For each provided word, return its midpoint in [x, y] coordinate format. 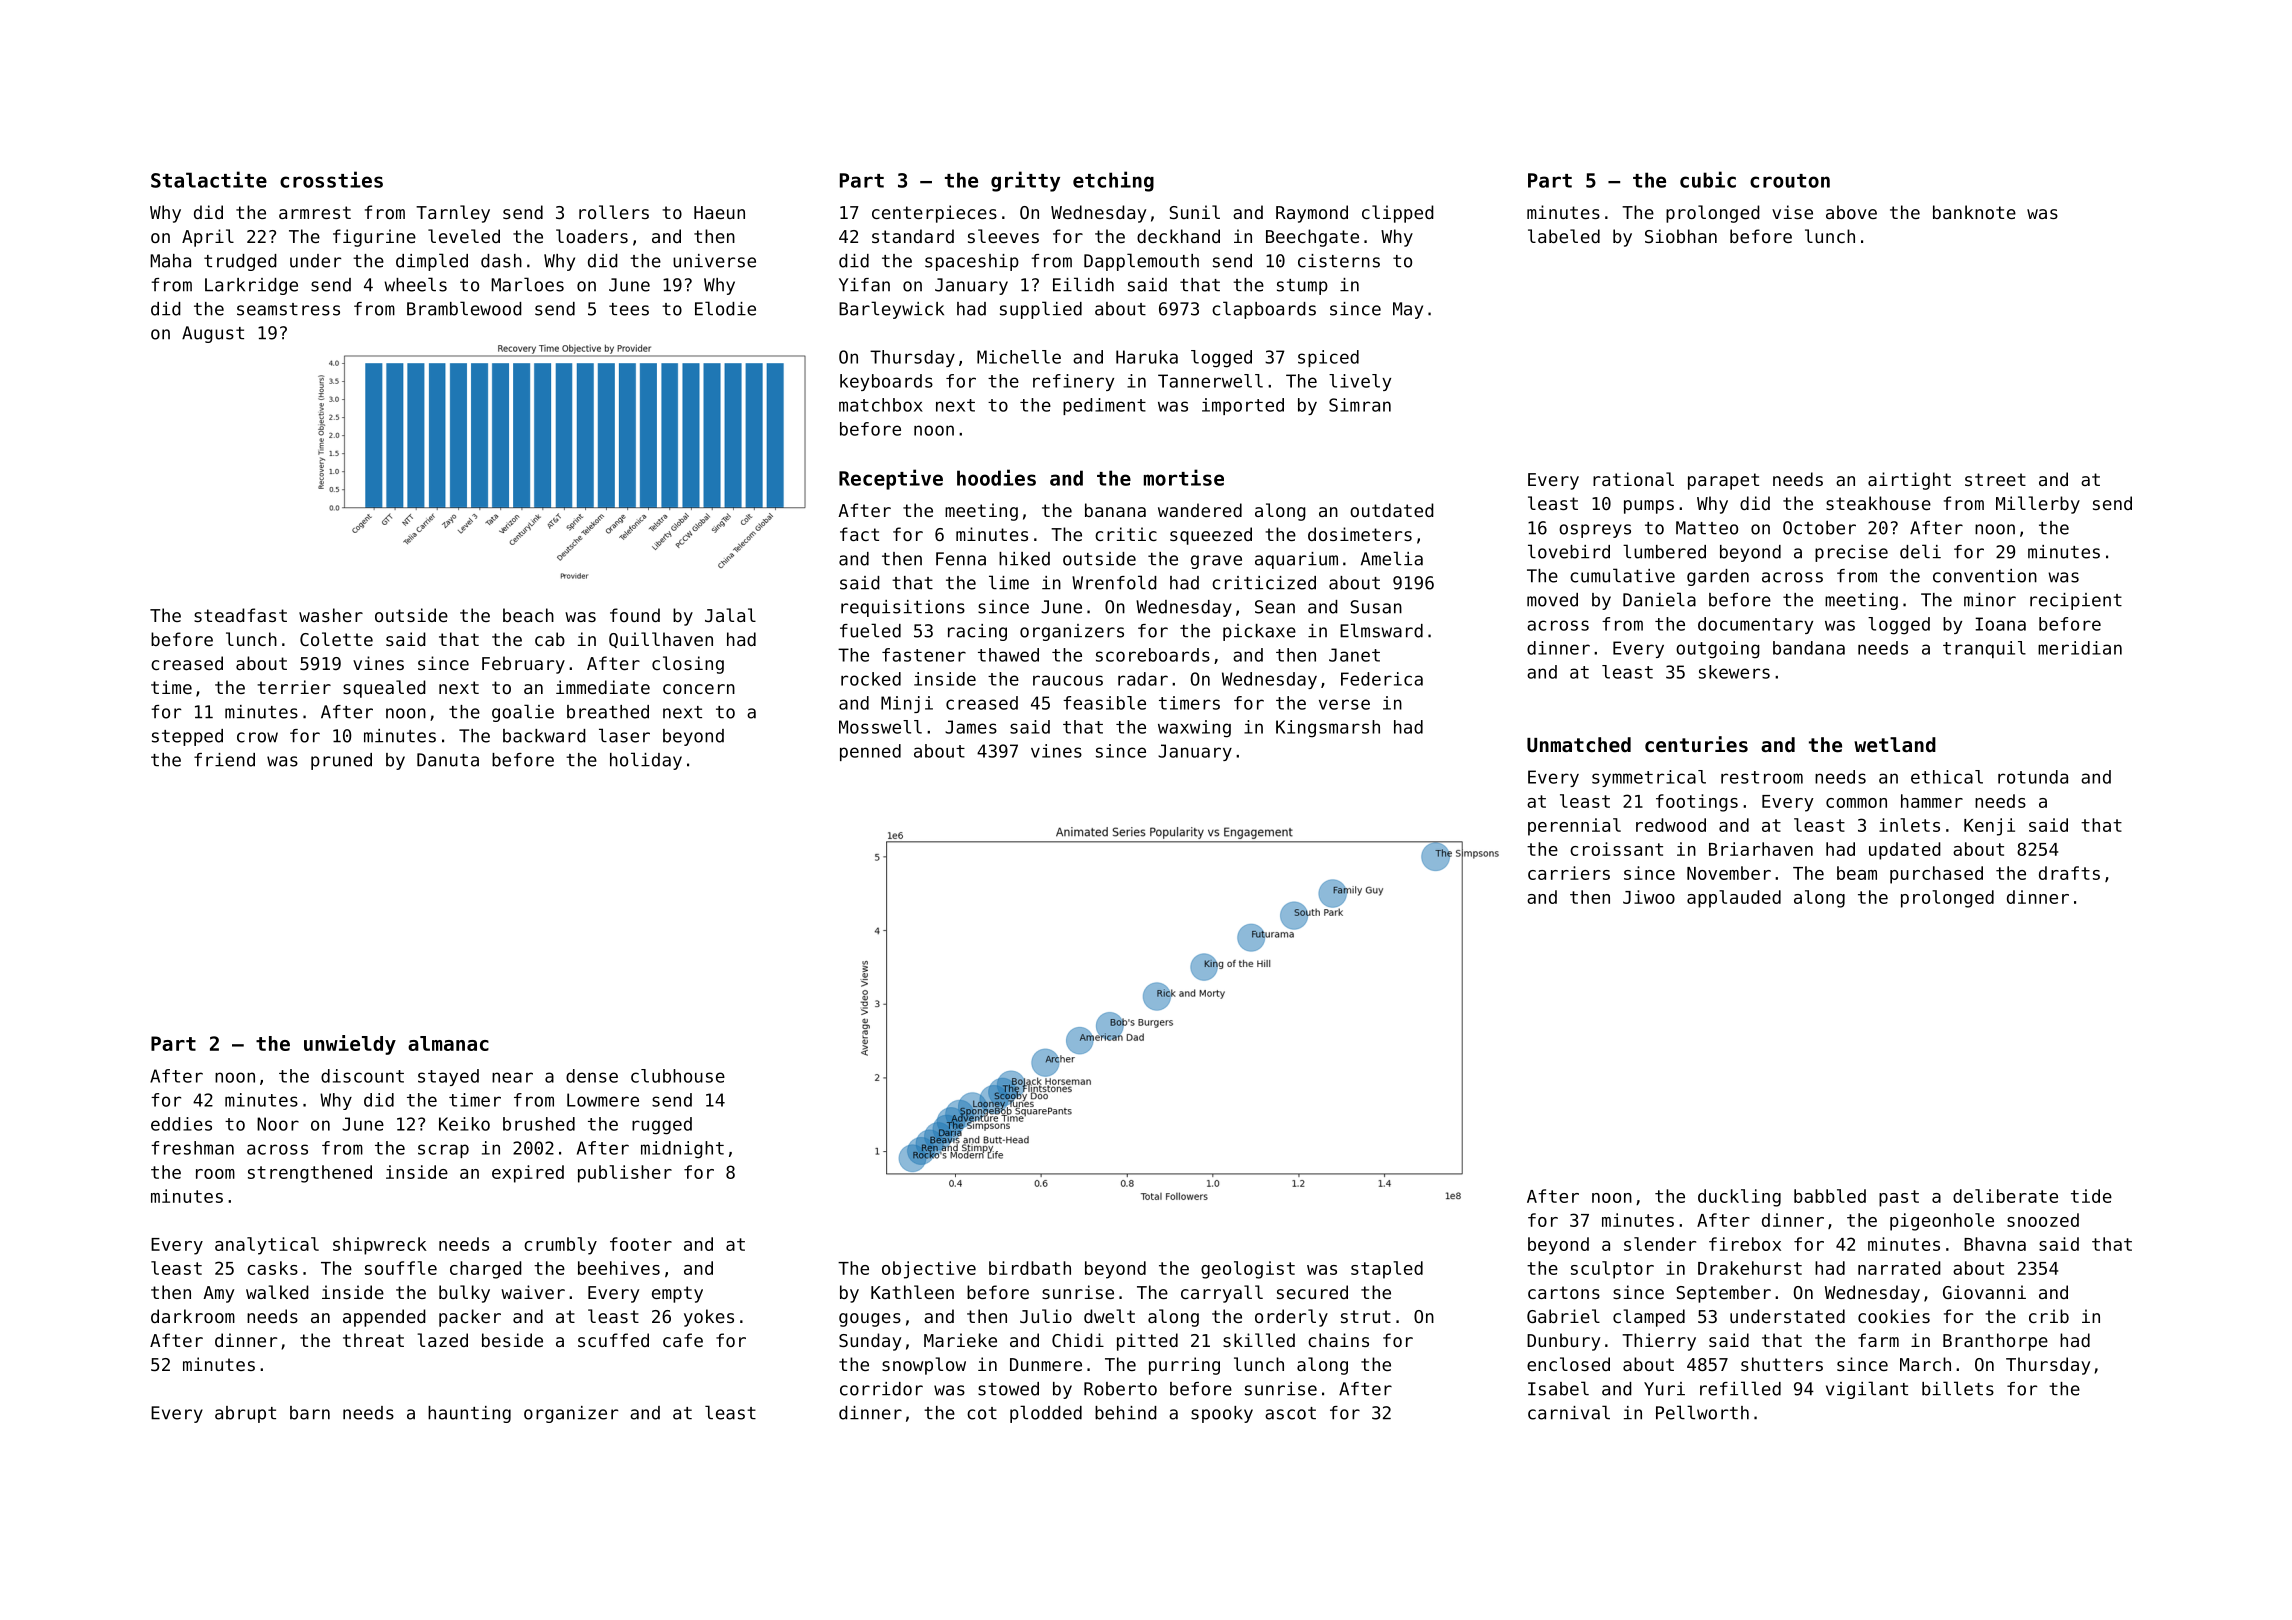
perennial [1574, 827]
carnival [1569, 1412]
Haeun [719, 212]
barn [310, 1413]
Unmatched [1579, 745]
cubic [1708, 179]
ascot [1290, 1413]
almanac [448, 1043]
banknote [1974, 212]
